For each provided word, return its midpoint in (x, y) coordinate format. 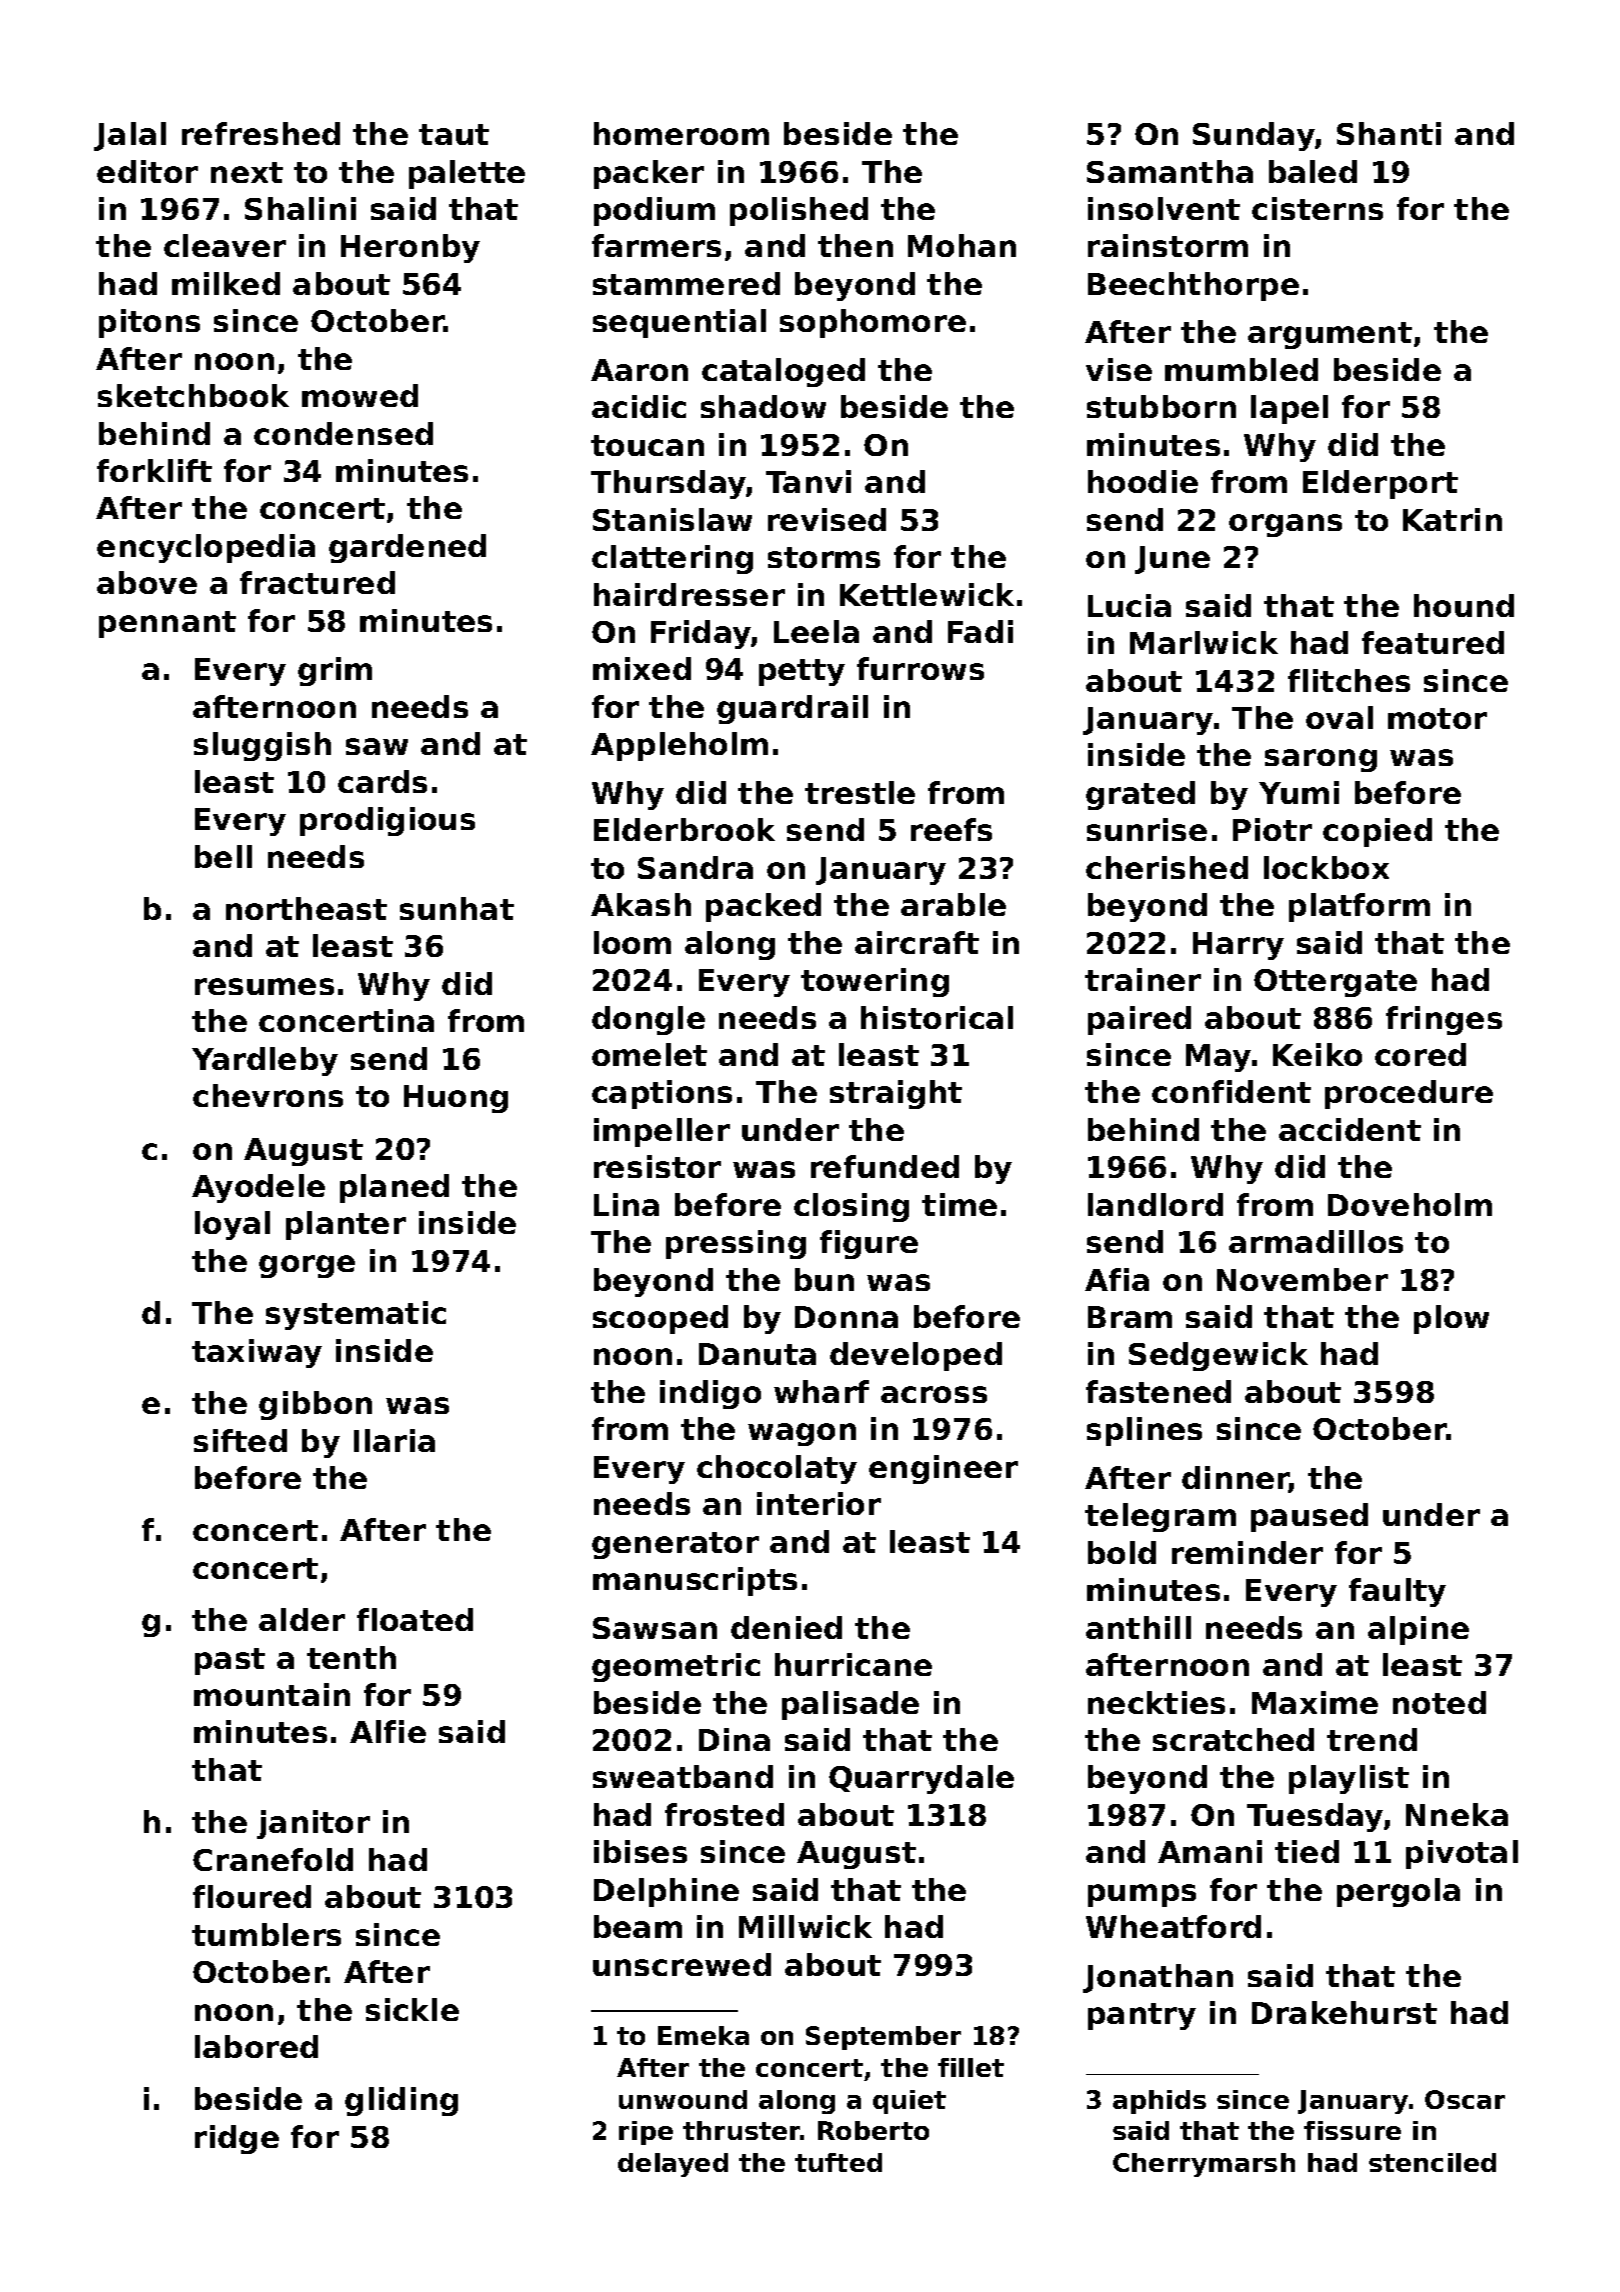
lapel (1289, 409)
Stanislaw (672, 519)
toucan (647, 445)
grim (335, 671)
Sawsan (655, 1628)
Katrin (1452, 519)
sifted (240, 1440)
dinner (1235, 1479)
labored (256, 2046)
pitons (149, 323)
